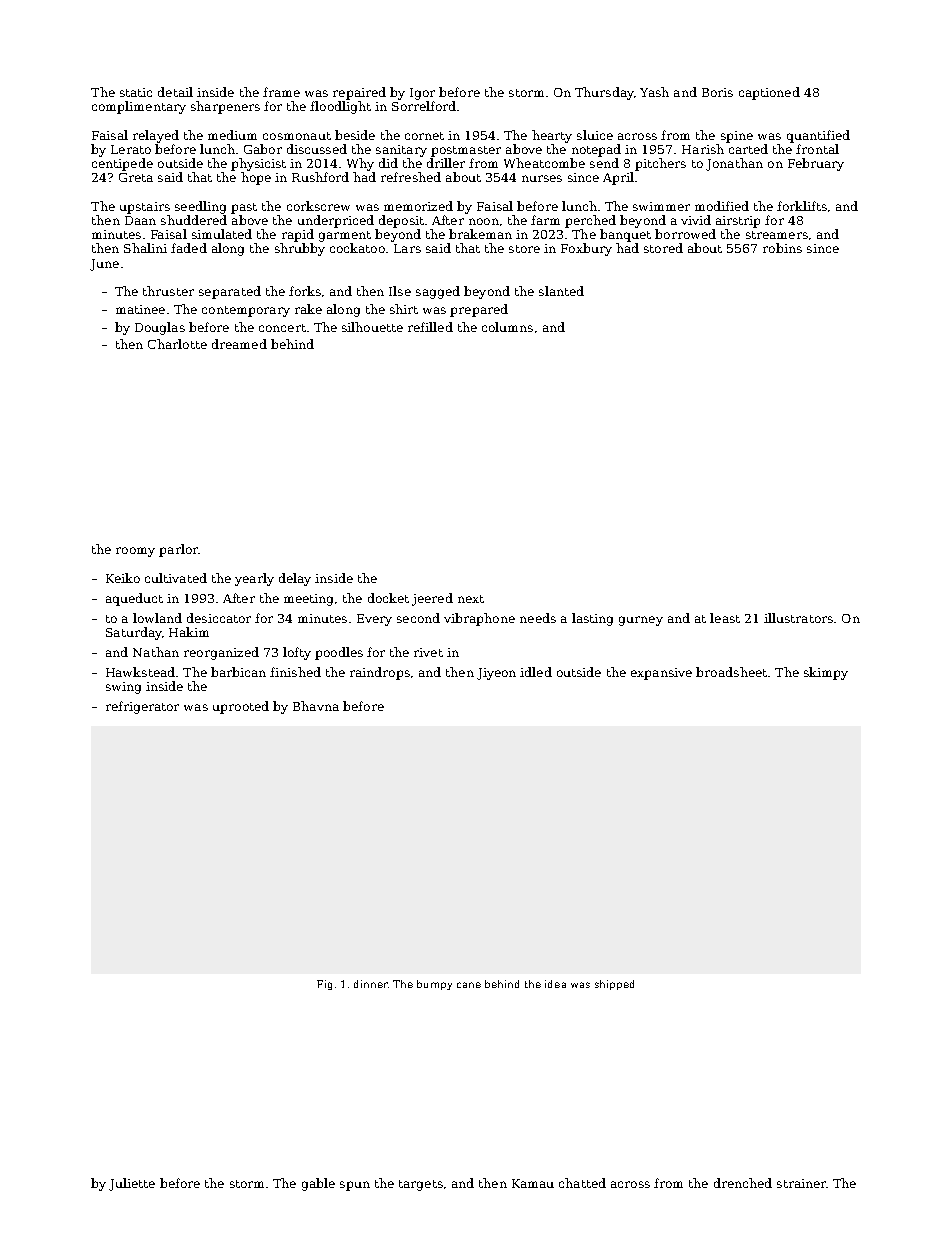  I want to click on Thursday, so click(604, 93).
